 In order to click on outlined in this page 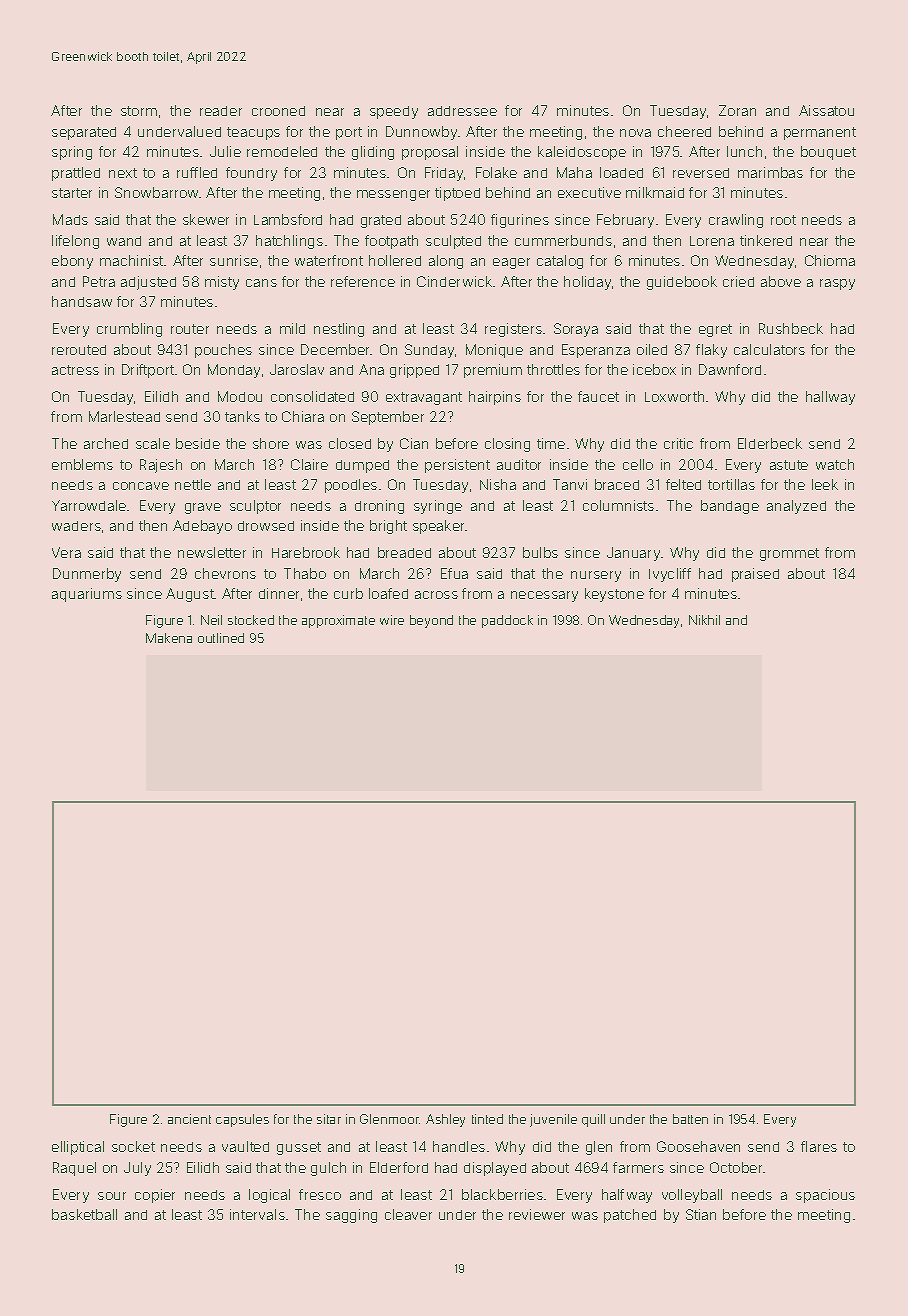, I will do `click(221, 638)`.
